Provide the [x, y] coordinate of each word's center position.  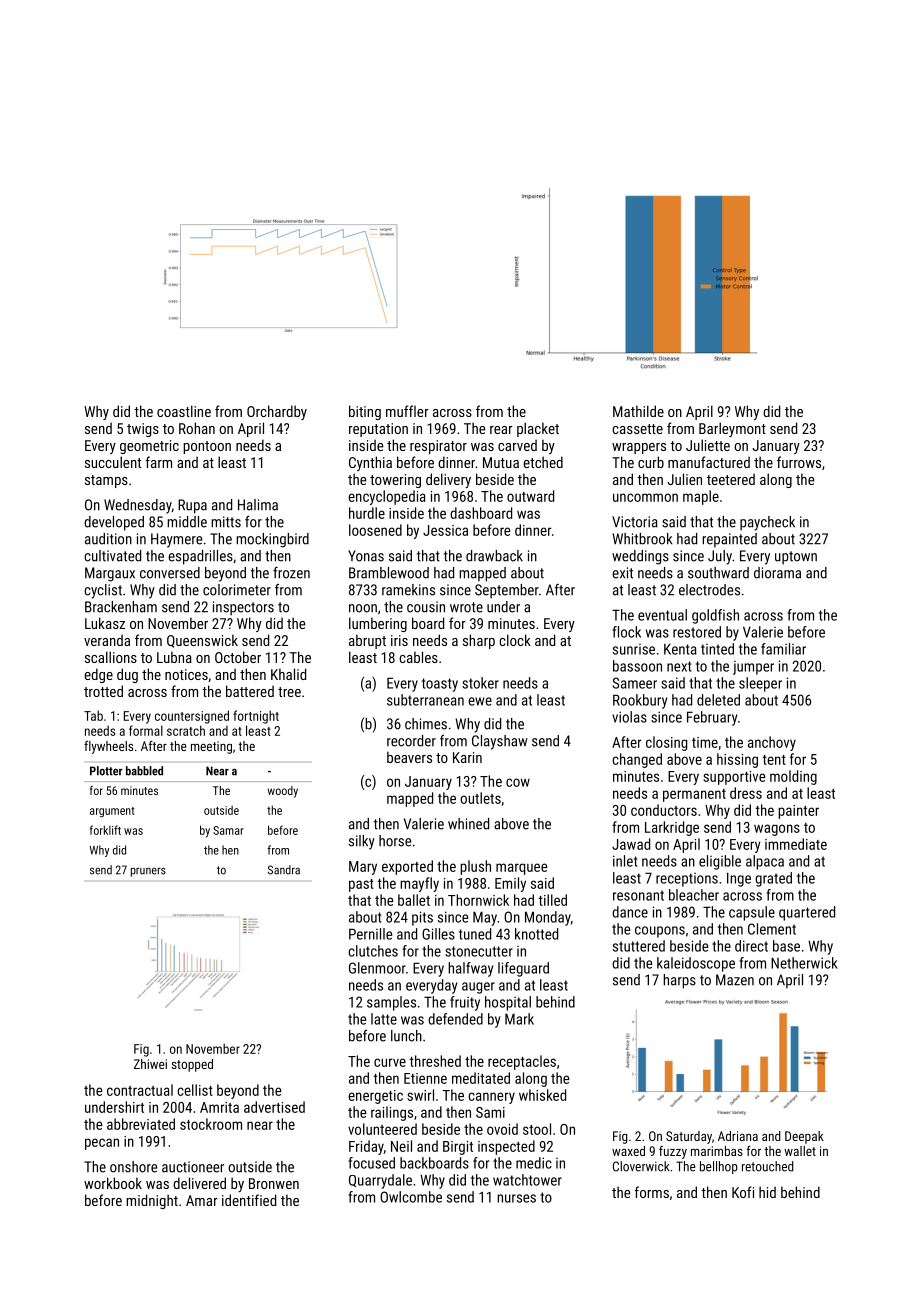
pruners [148, 872]
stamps [106, 481]
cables [418, 657]
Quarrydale [380, 1181]
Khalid [288, 674]
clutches [373, 951]
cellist [195, 1090]
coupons [660, 932]
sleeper [760, 684]
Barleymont [732, 429]
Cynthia [370, 463]
